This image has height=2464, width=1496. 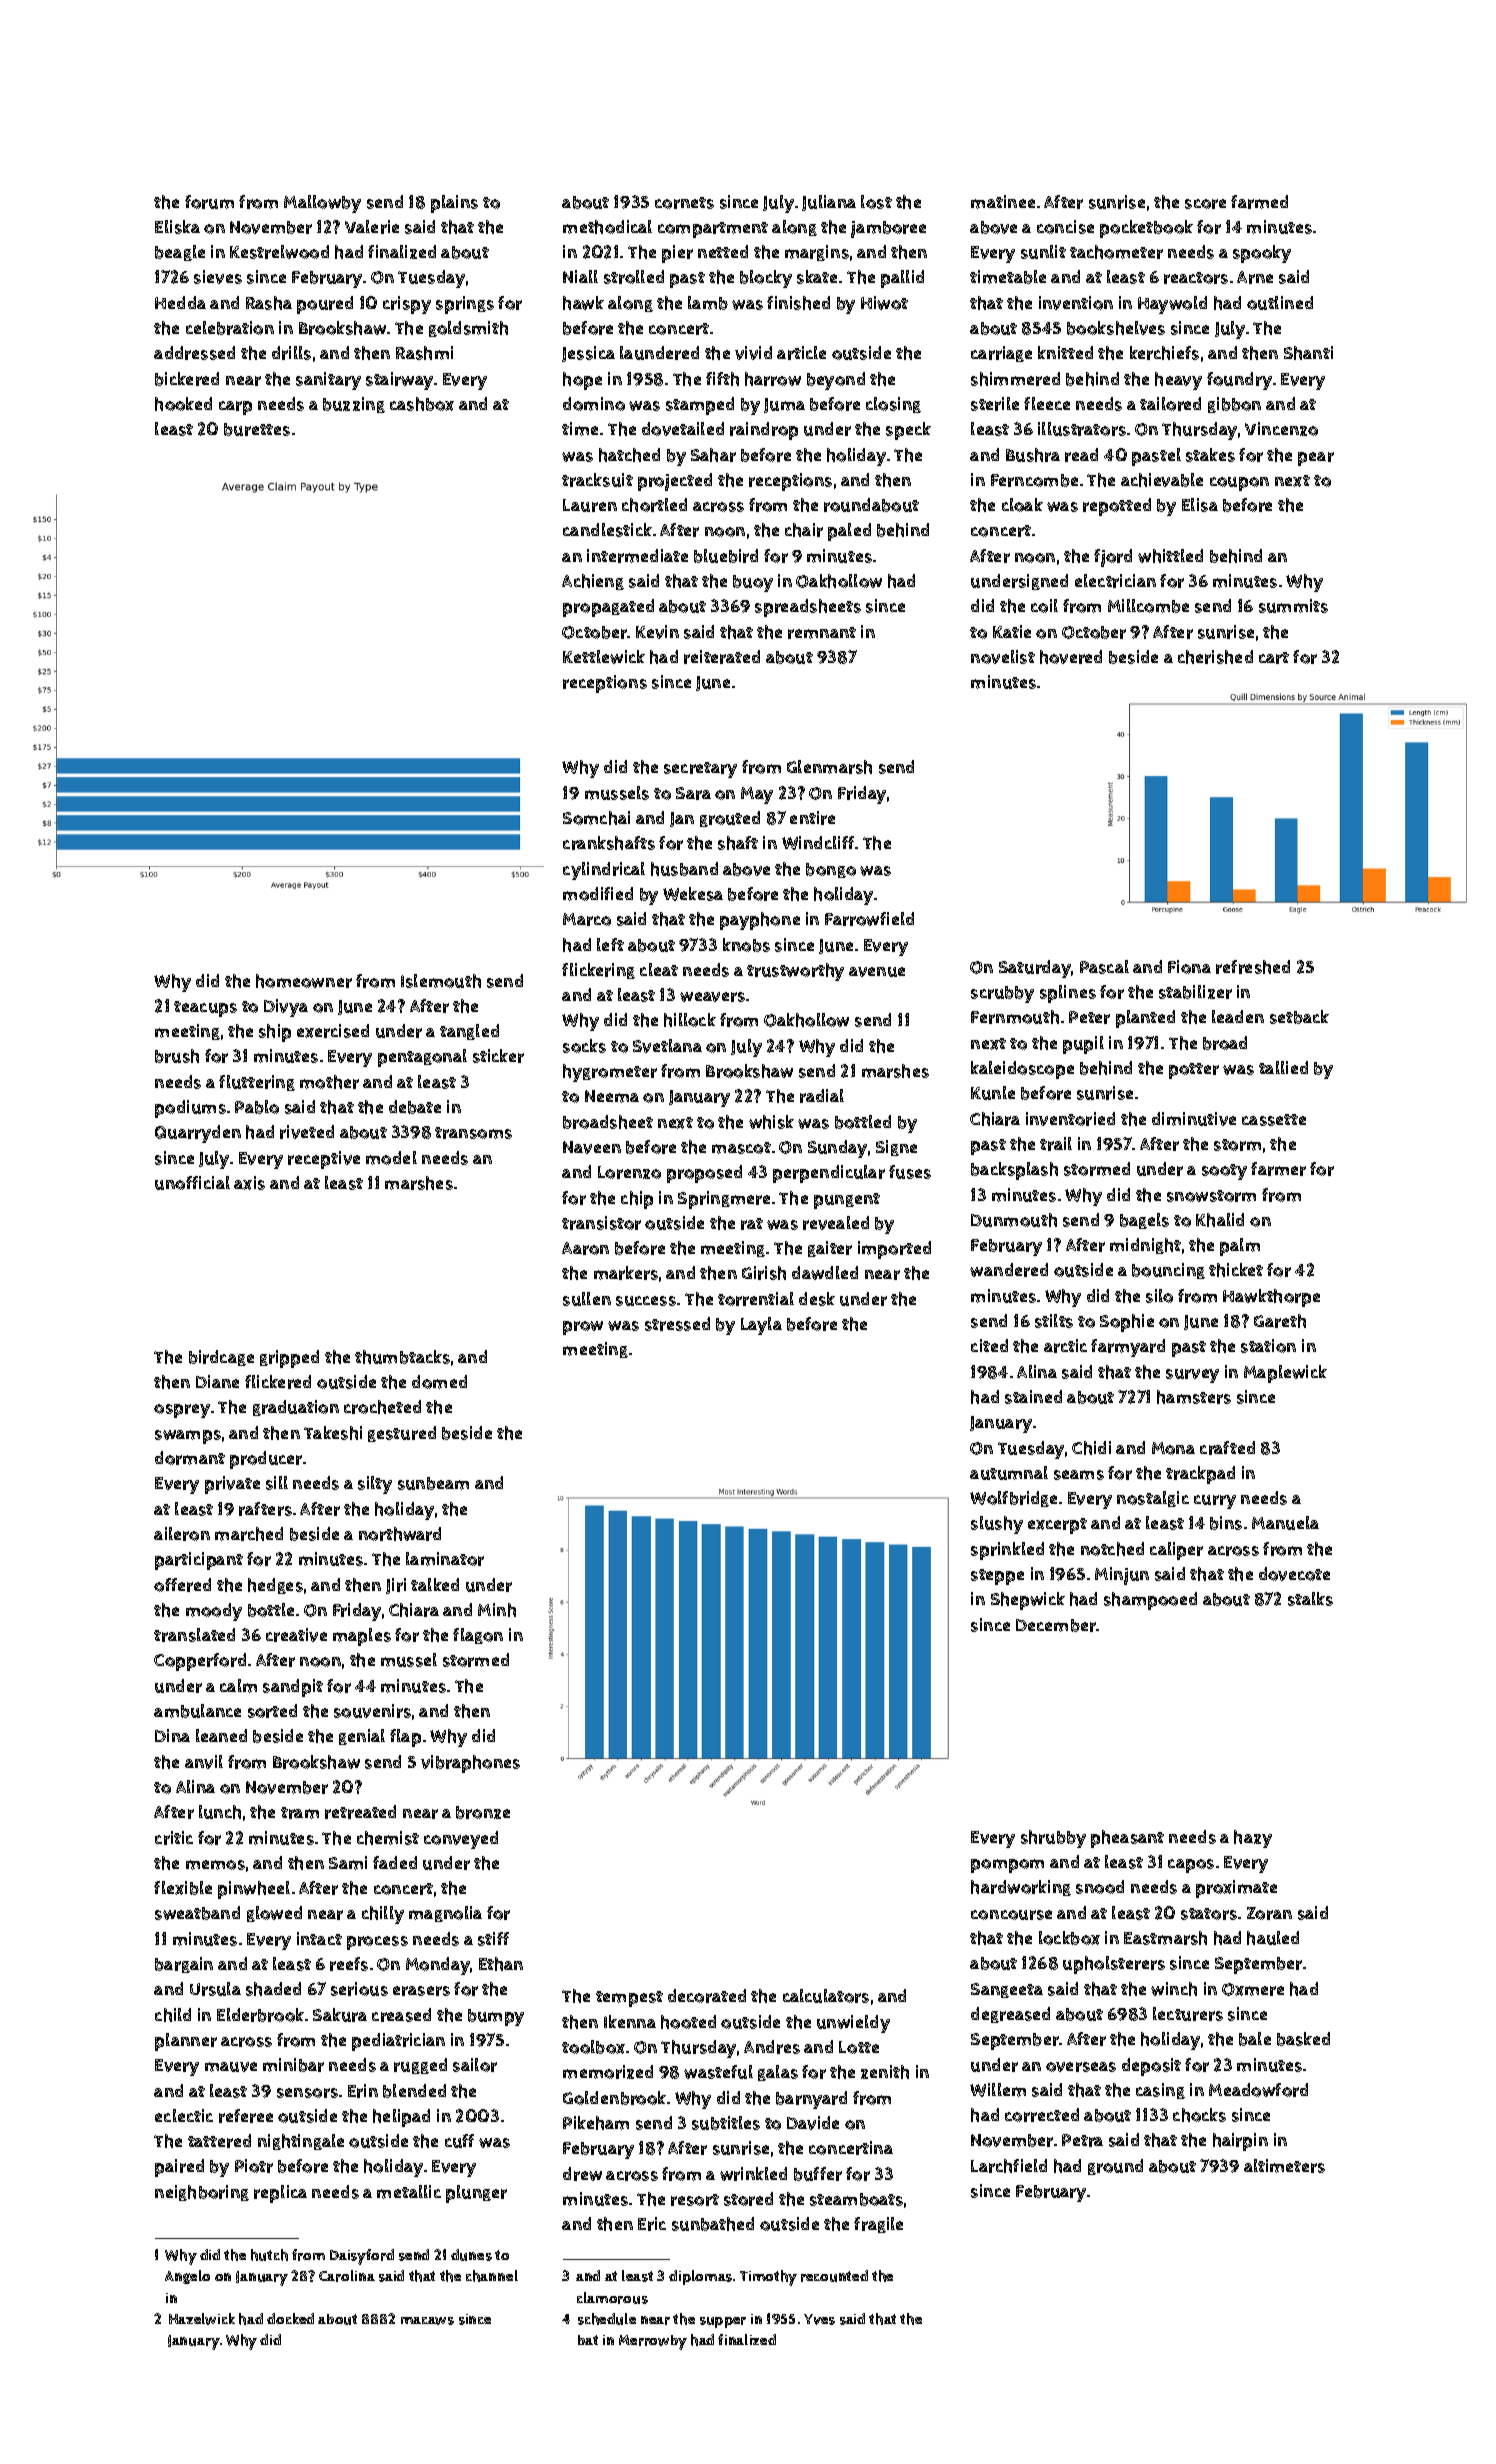 I want to click on domino, so click(x=594, y=404).
